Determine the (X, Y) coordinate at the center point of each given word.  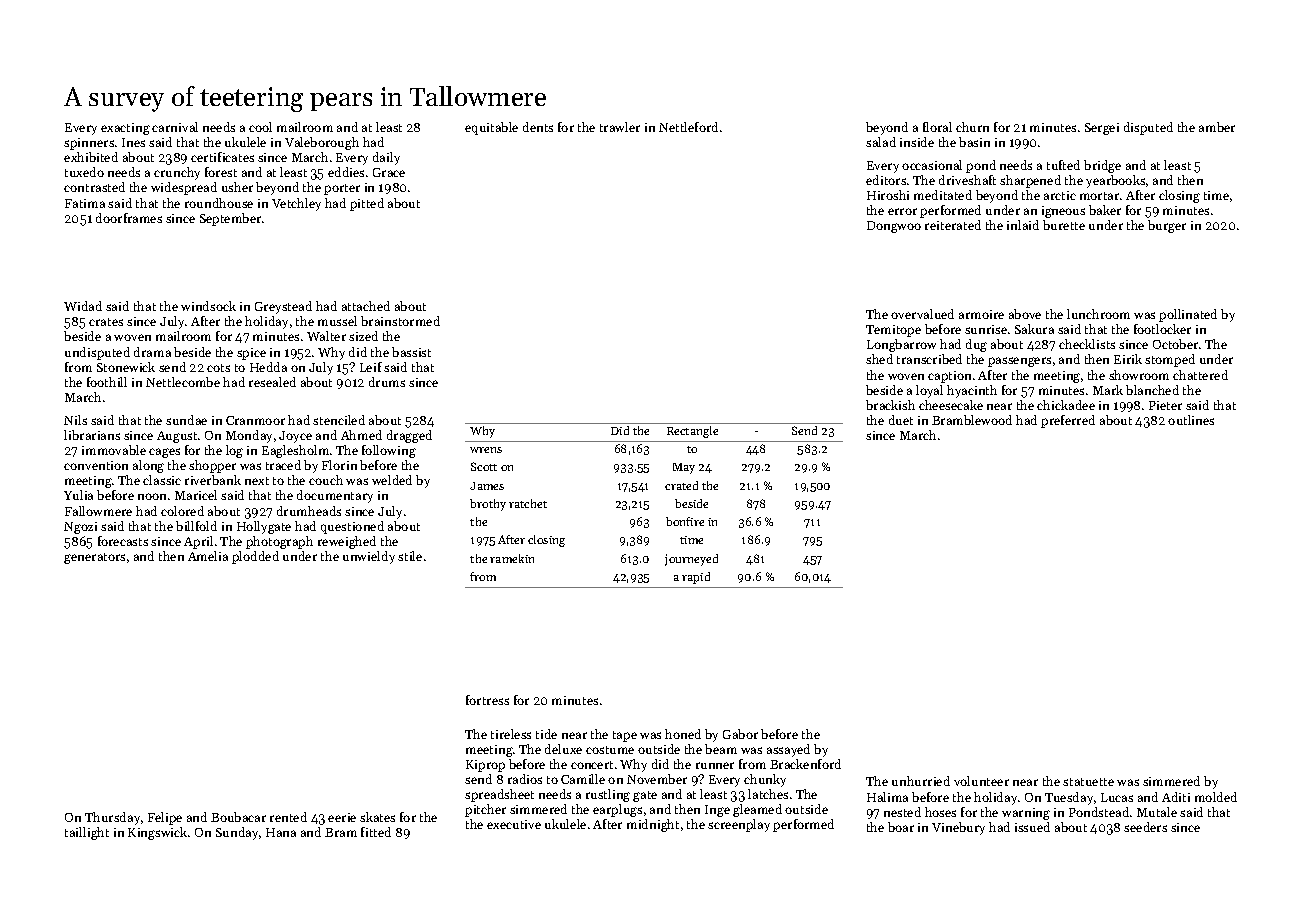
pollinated (1188, 315)
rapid (696, 578)
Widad (83, 306)
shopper (212, 466)
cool (260, 127)
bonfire (685, 521)
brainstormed (400, 321)
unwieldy (369, 557)
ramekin (512, 558)
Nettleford (688, 127)
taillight (87, 833)
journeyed (691, 560)
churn (972, 127)
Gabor (740, 734)
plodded (255, 557)
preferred (1068, 421)
